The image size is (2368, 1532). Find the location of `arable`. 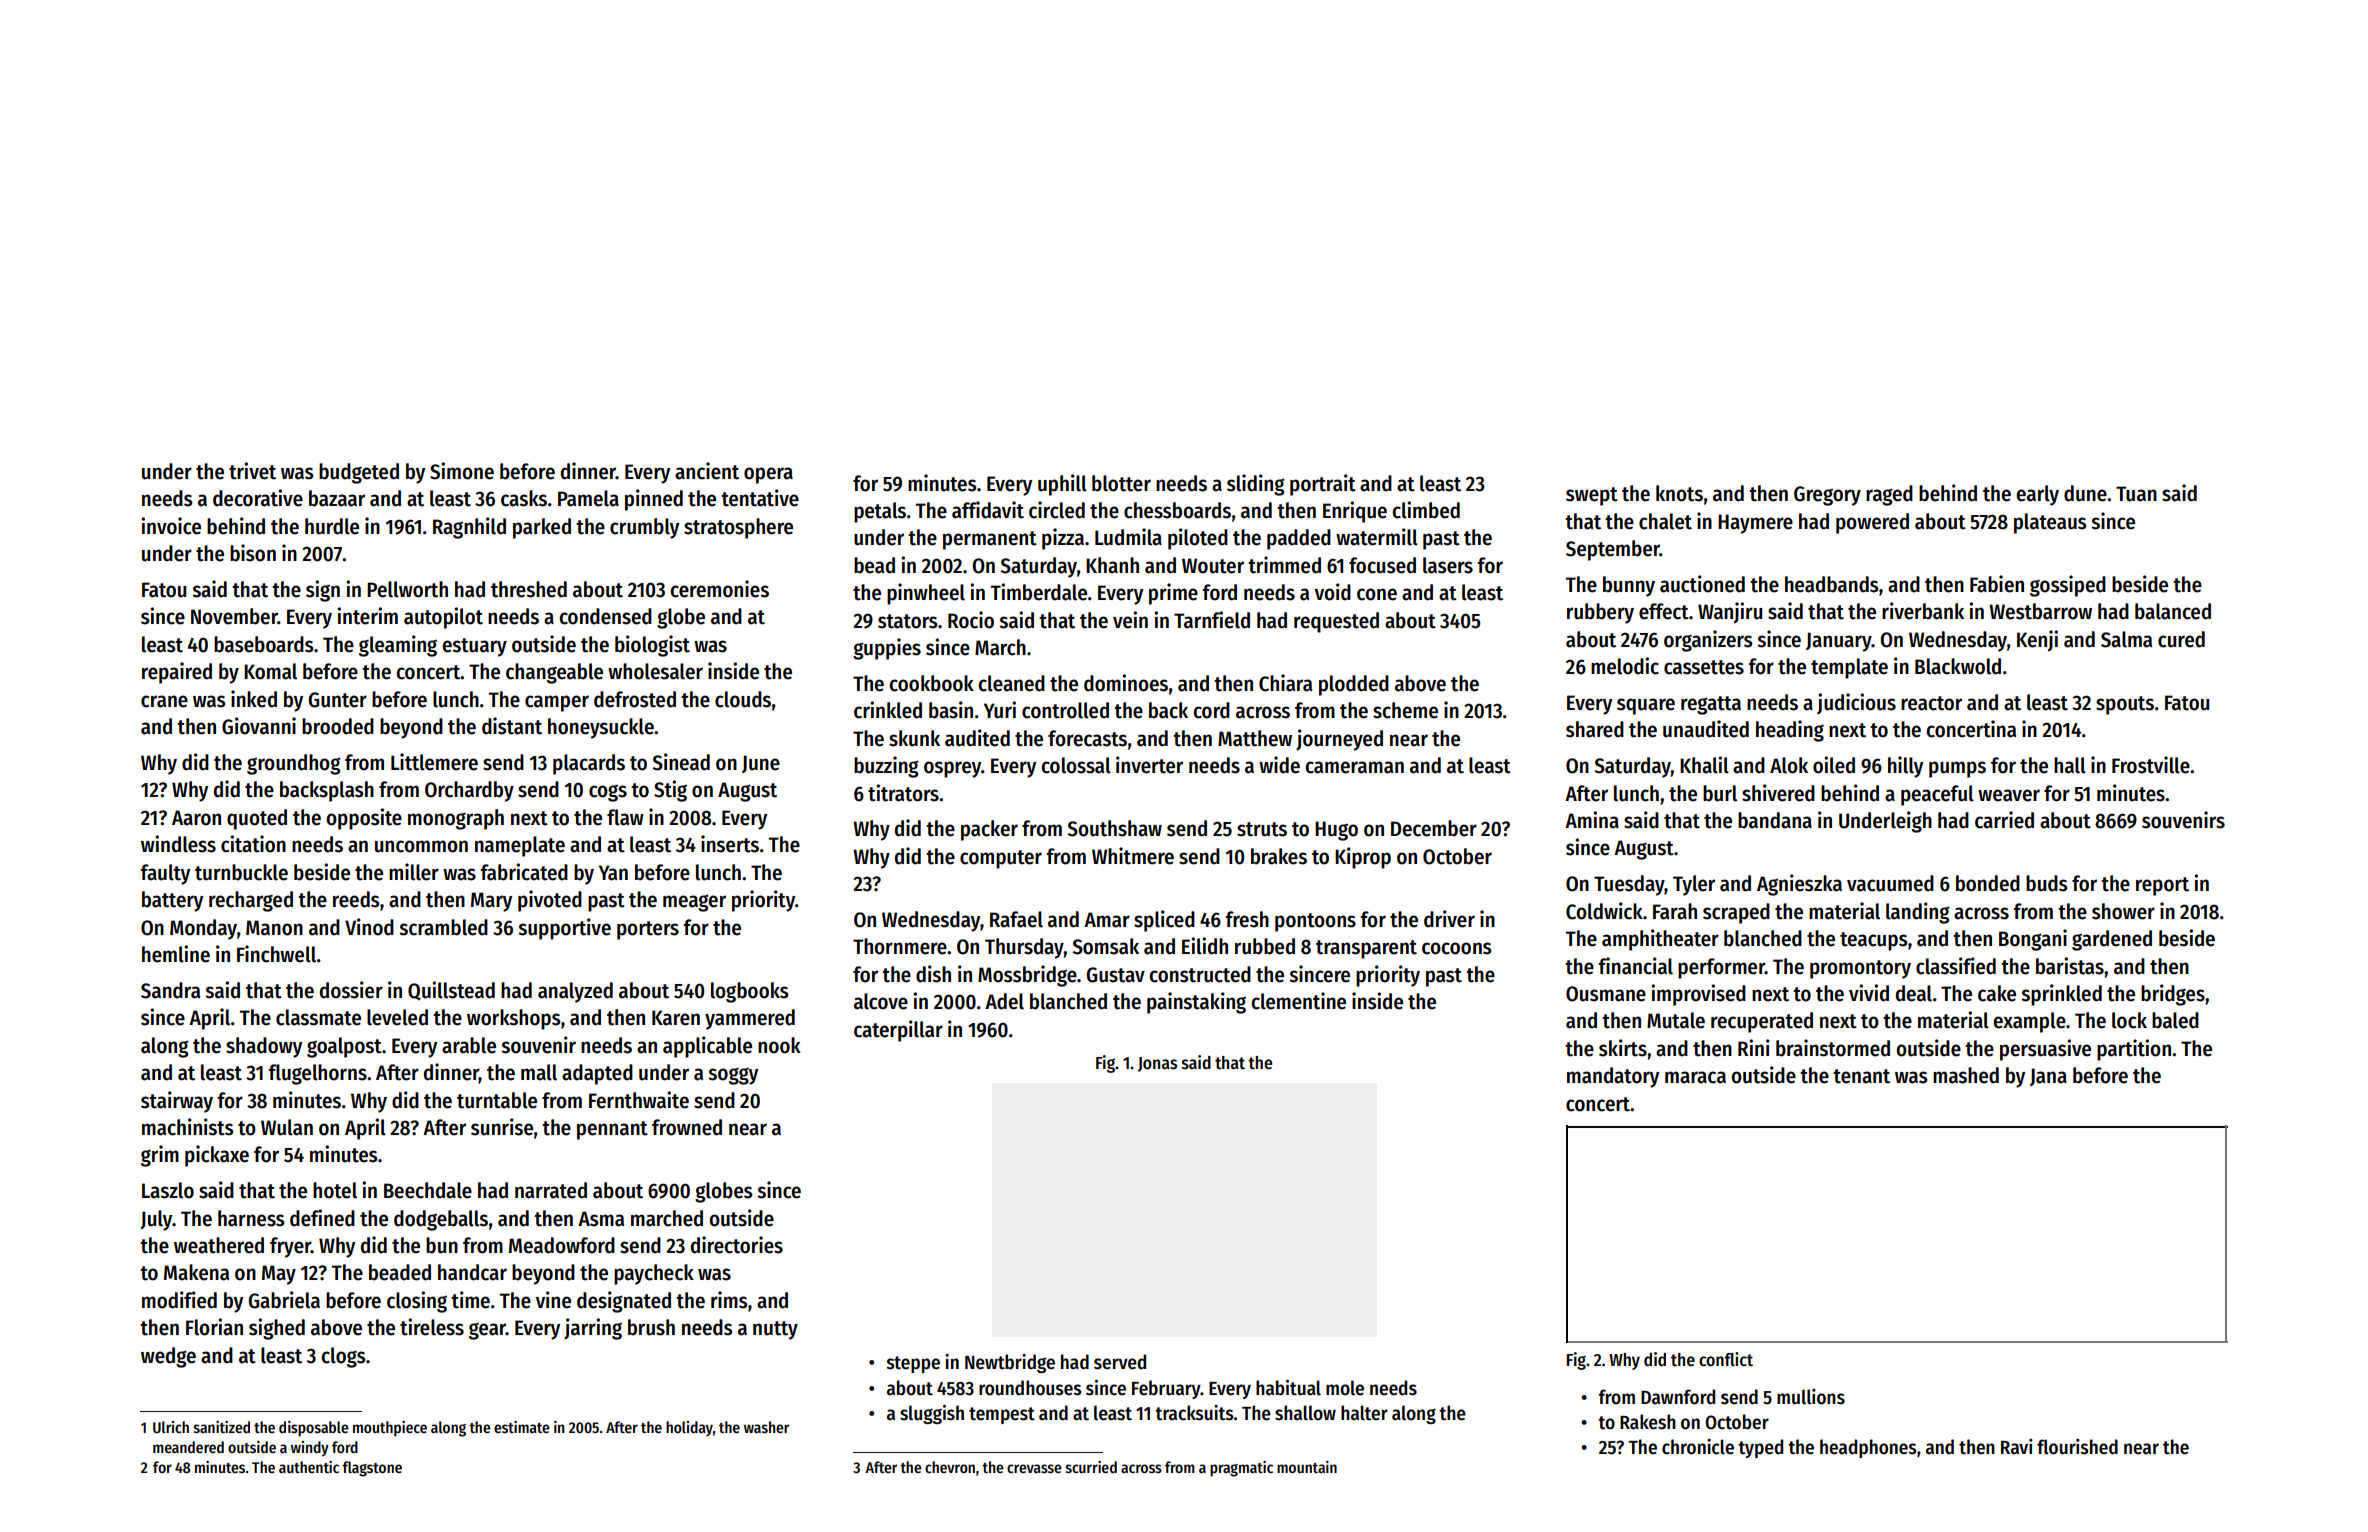

arable is located at coordinates (469, 1045).
